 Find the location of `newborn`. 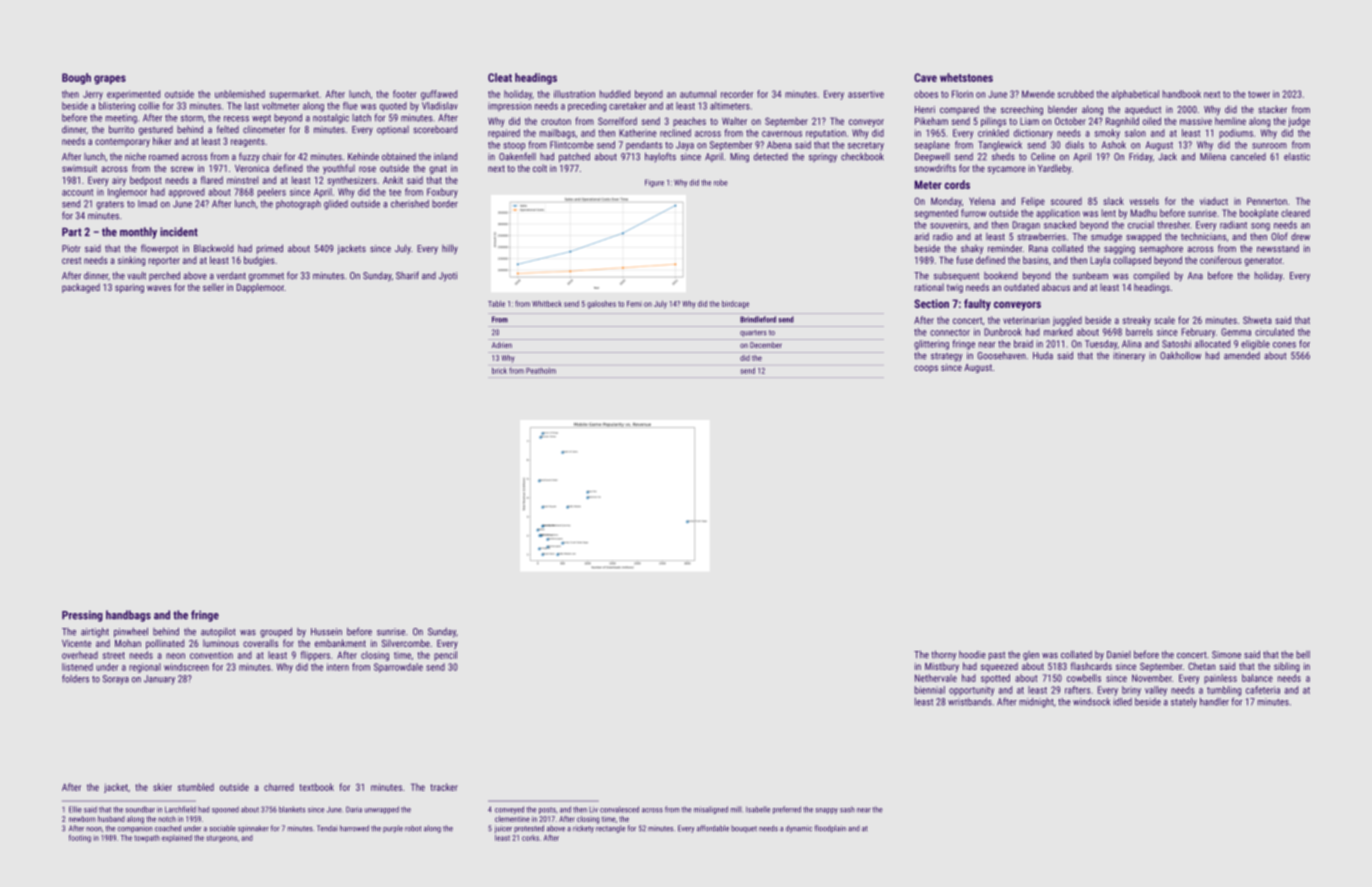

newborn is located at coordinates (82, 819).
